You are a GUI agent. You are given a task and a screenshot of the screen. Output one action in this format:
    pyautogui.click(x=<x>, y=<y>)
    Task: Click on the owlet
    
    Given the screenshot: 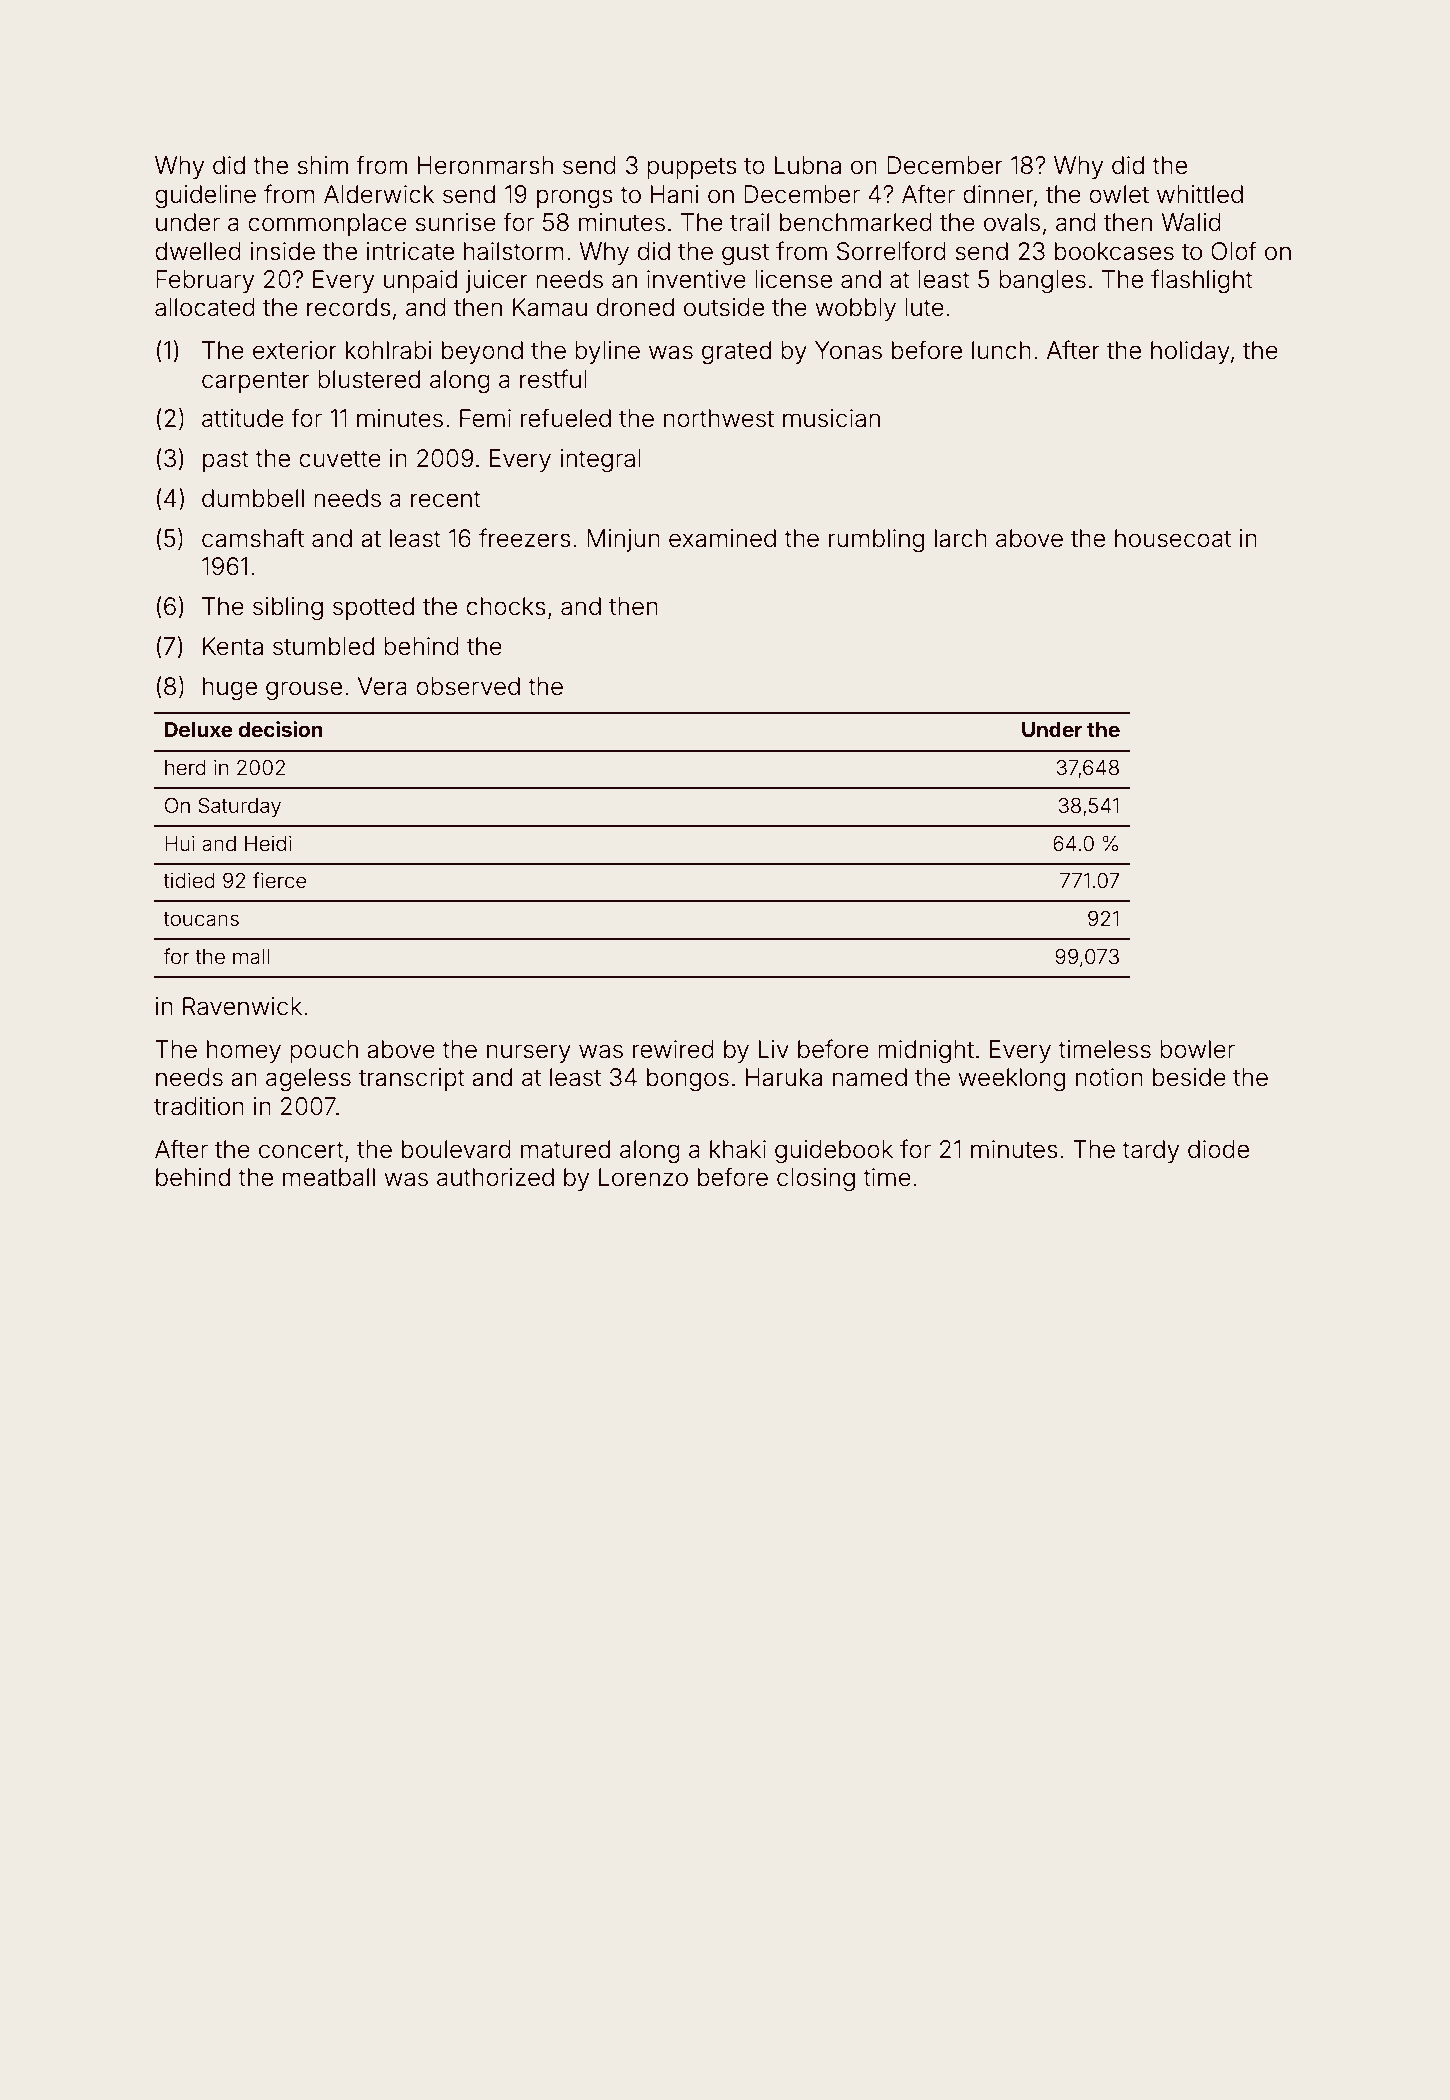 What is the action you would take?
    pyautogui.click(x=1119, y=194)
